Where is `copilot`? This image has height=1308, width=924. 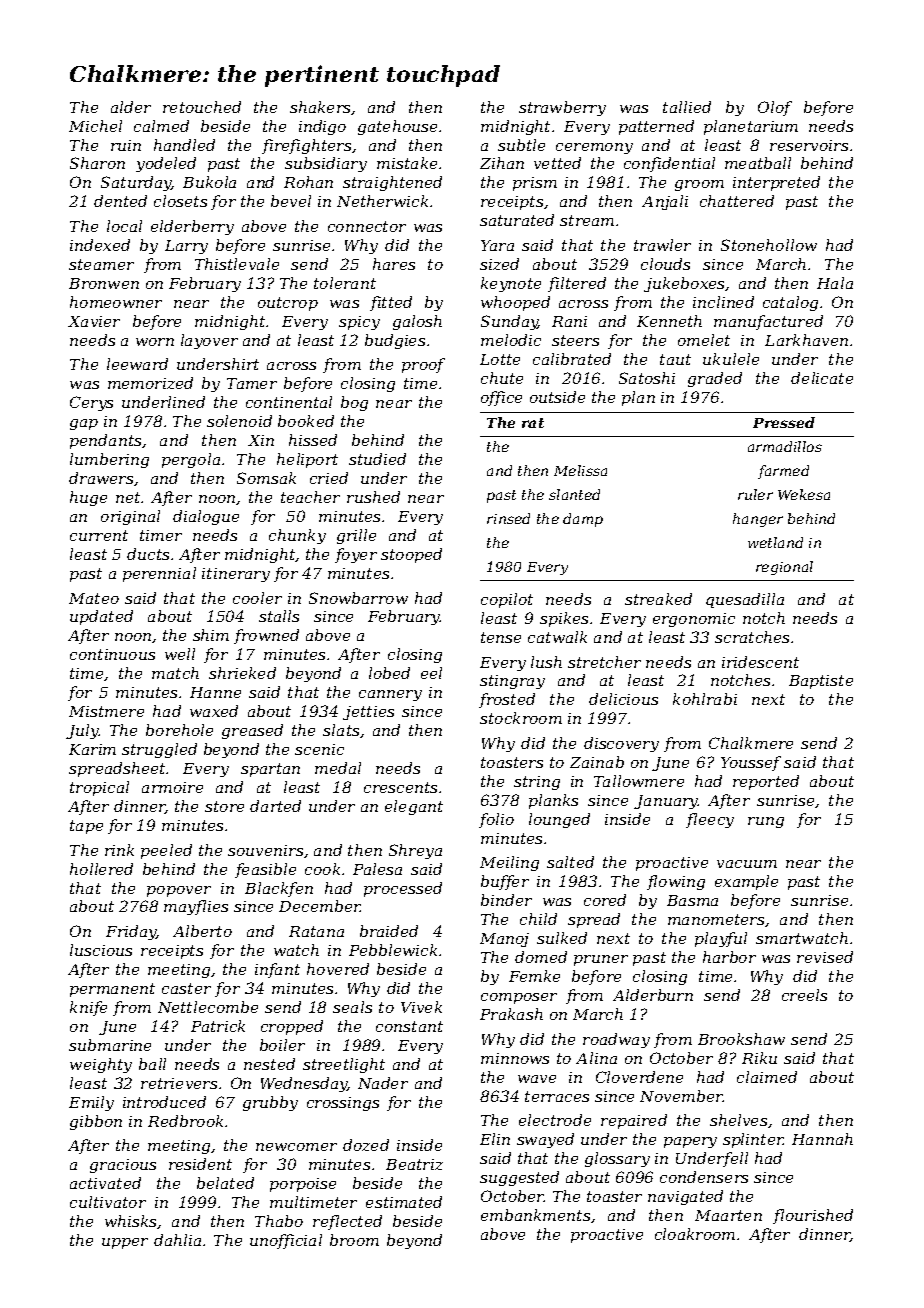
copilot is located at coordinates (507, 600).
